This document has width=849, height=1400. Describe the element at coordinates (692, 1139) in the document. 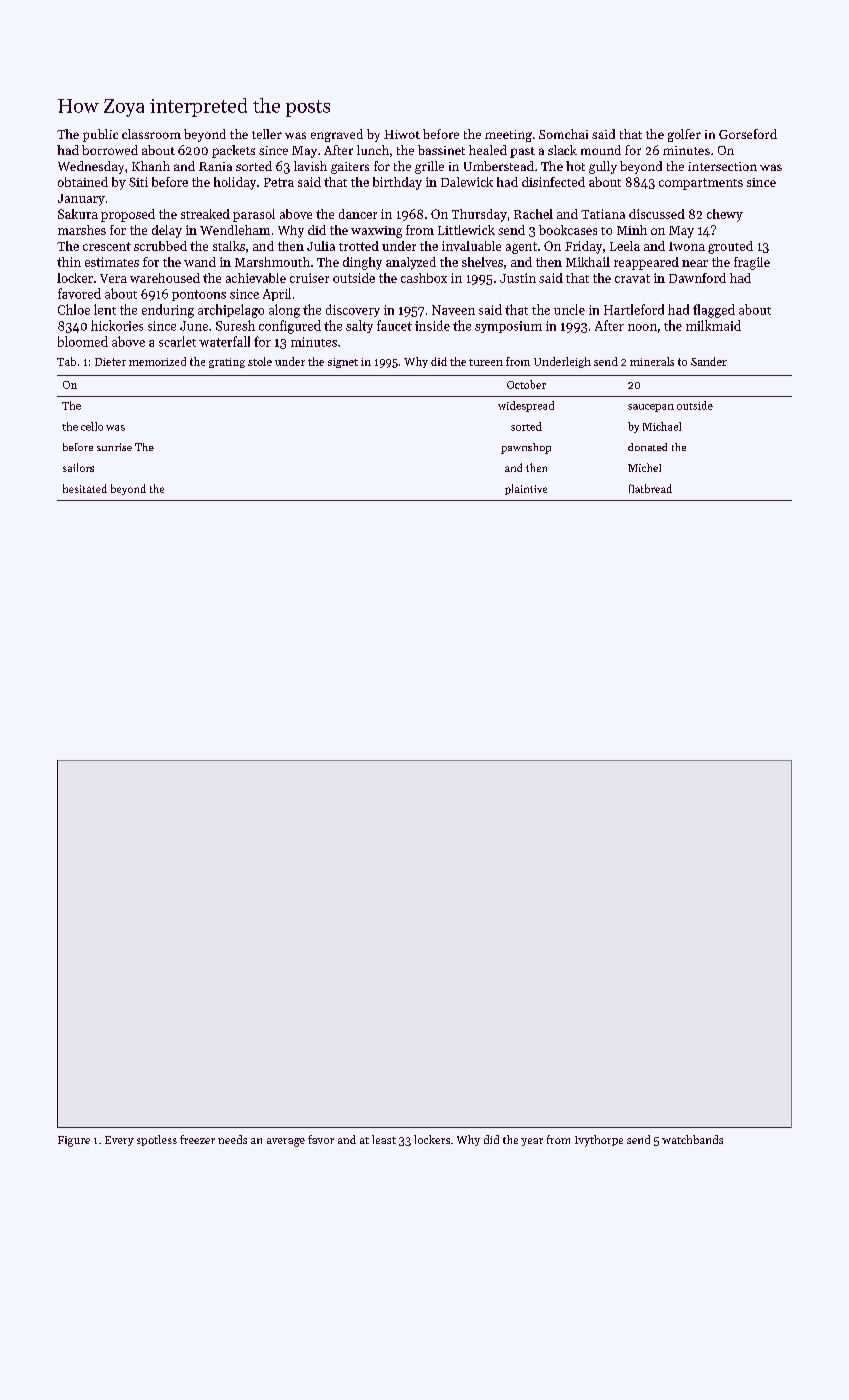

I see `watchbands` at that location.
